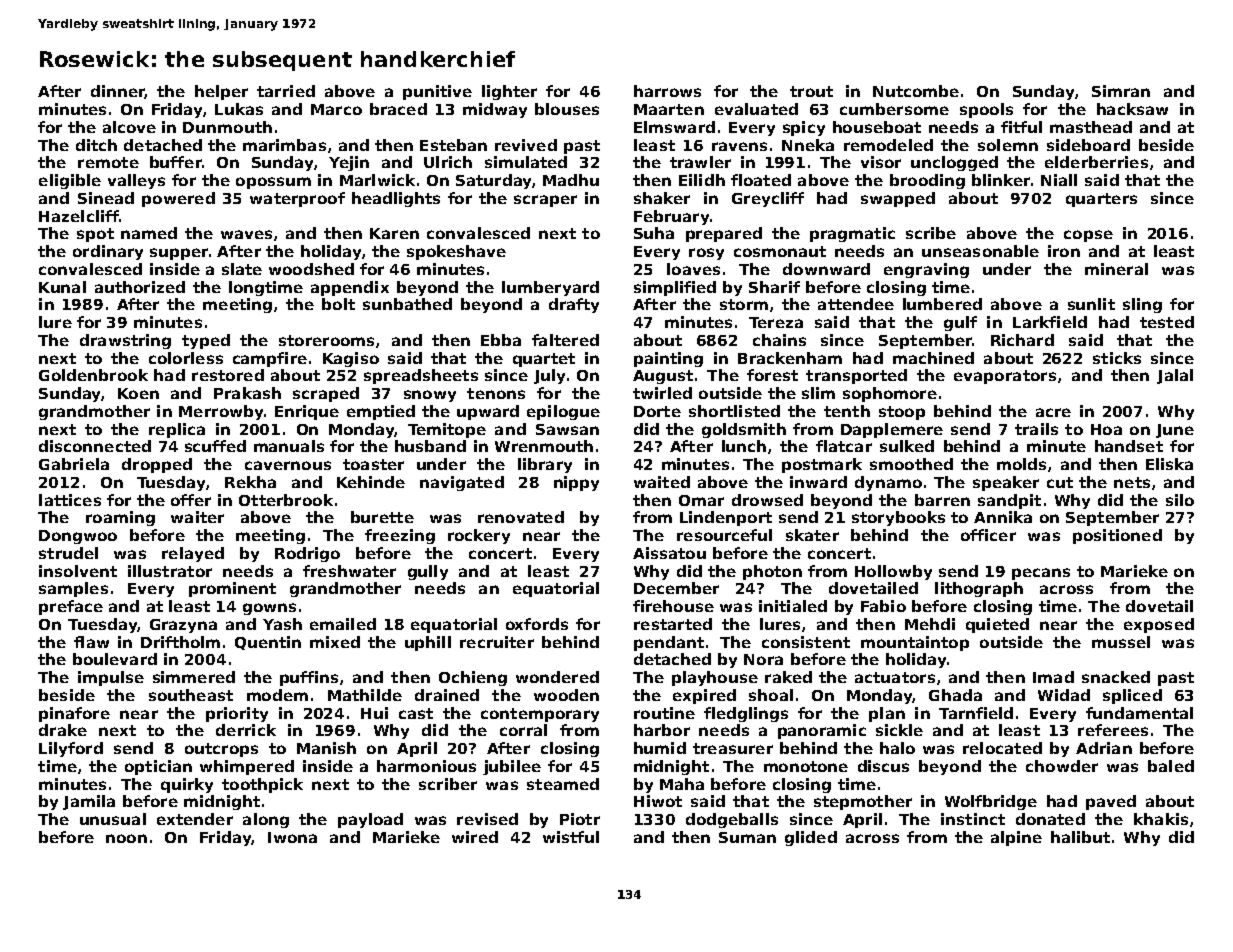 The width and height of the image is (1233, 952). I want to click on evaluated, so click(756, 109).
